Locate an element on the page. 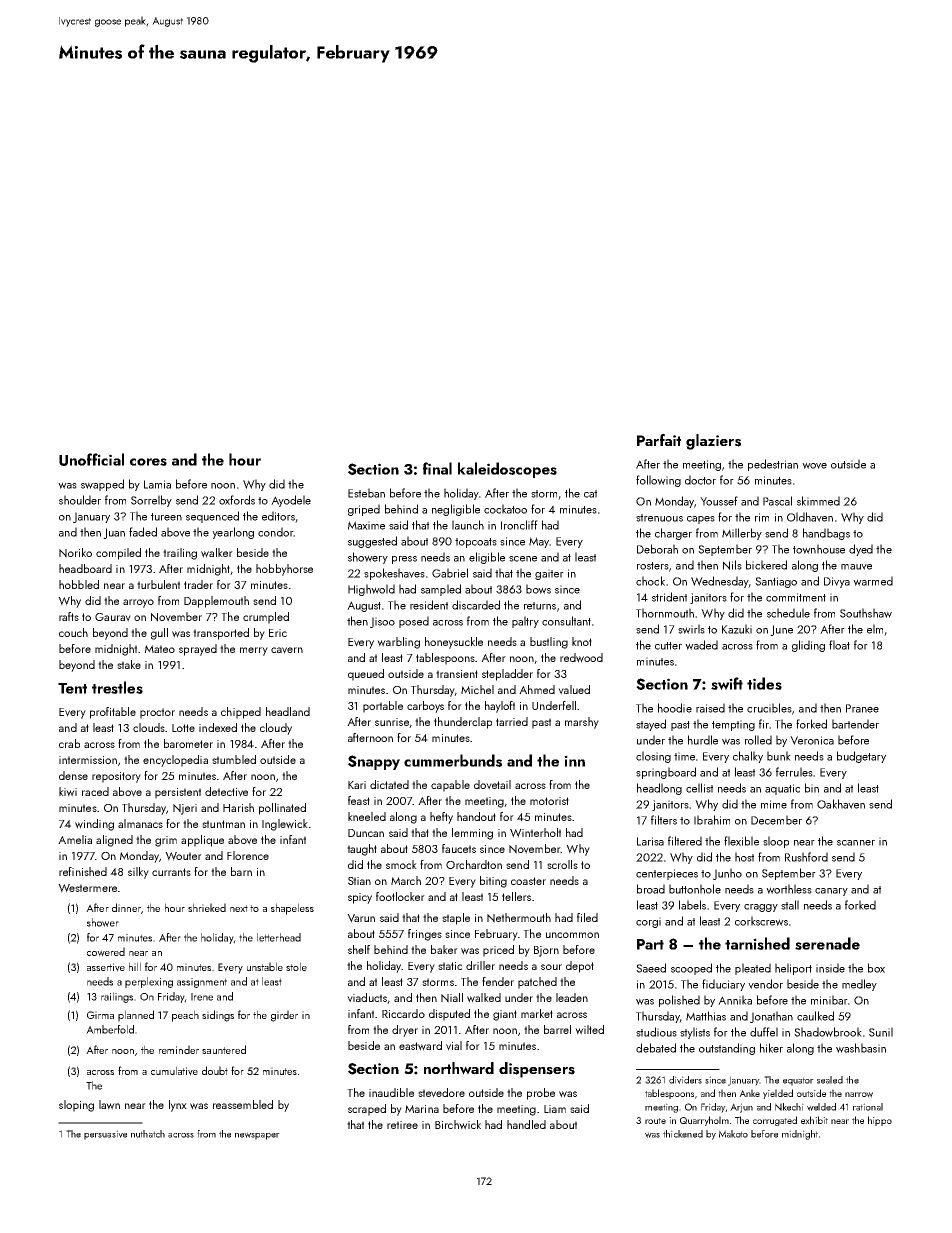 The height and width of the page is (1233, 952). skimmed is located at coordinates (818, 501).
